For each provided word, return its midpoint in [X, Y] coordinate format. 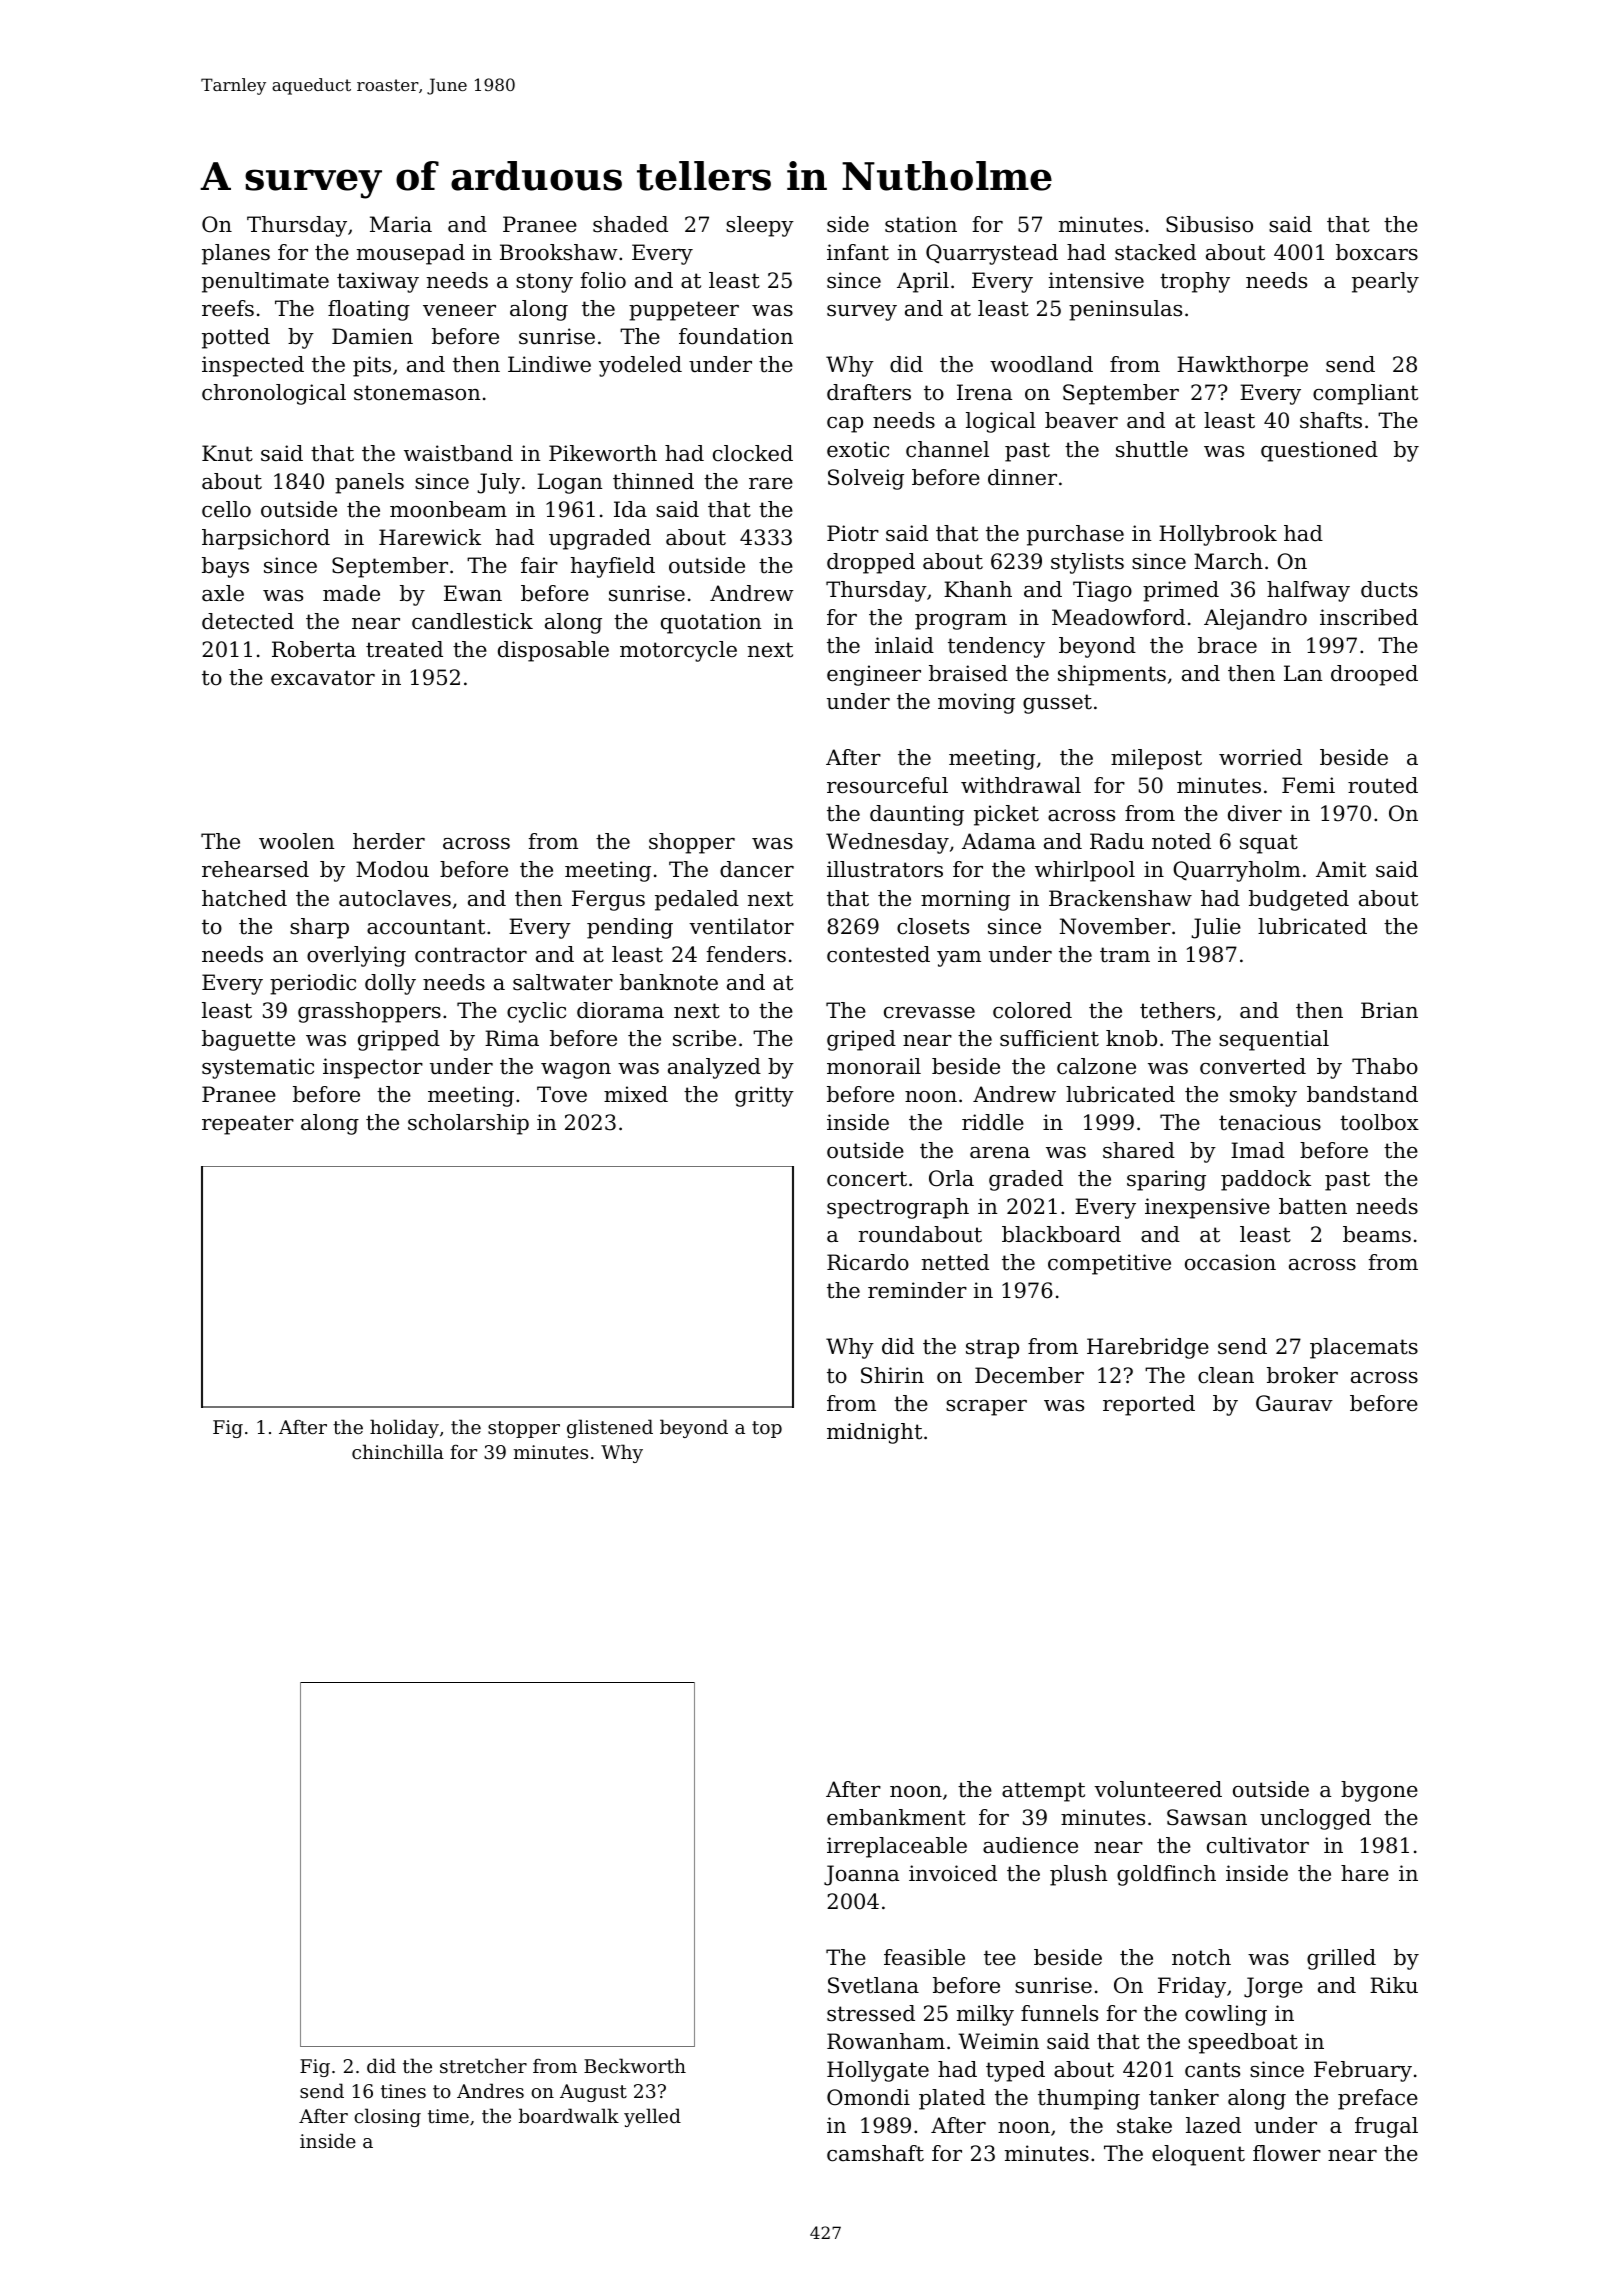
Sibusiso [1209, 224]
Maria [401, 224]
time [448, 2116]
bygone [1379, 1791]
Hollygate [878, 2071]
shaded [630, 224]
